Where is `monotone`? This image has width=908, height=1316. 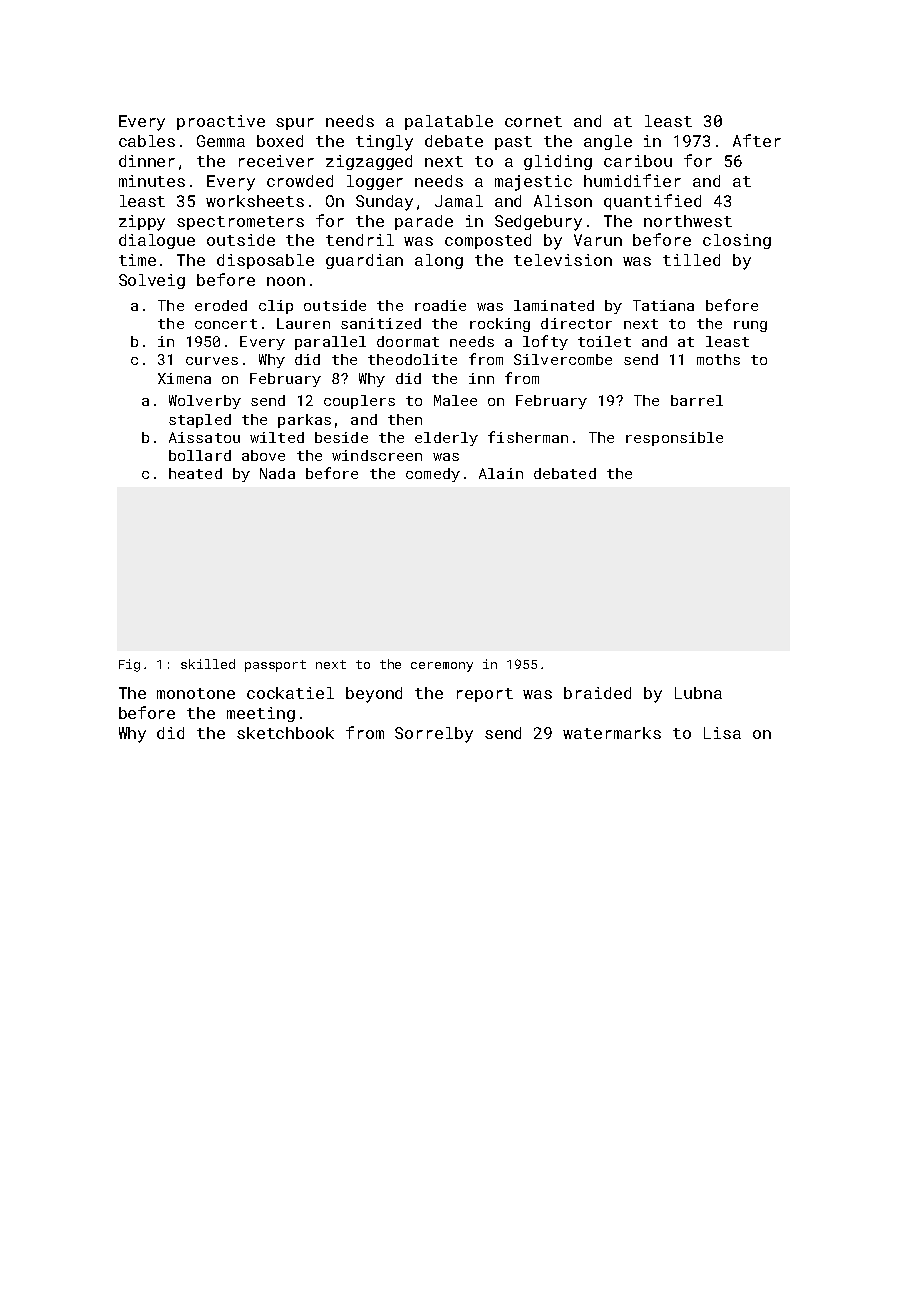
monotone is located at coordinates (196, 693).
